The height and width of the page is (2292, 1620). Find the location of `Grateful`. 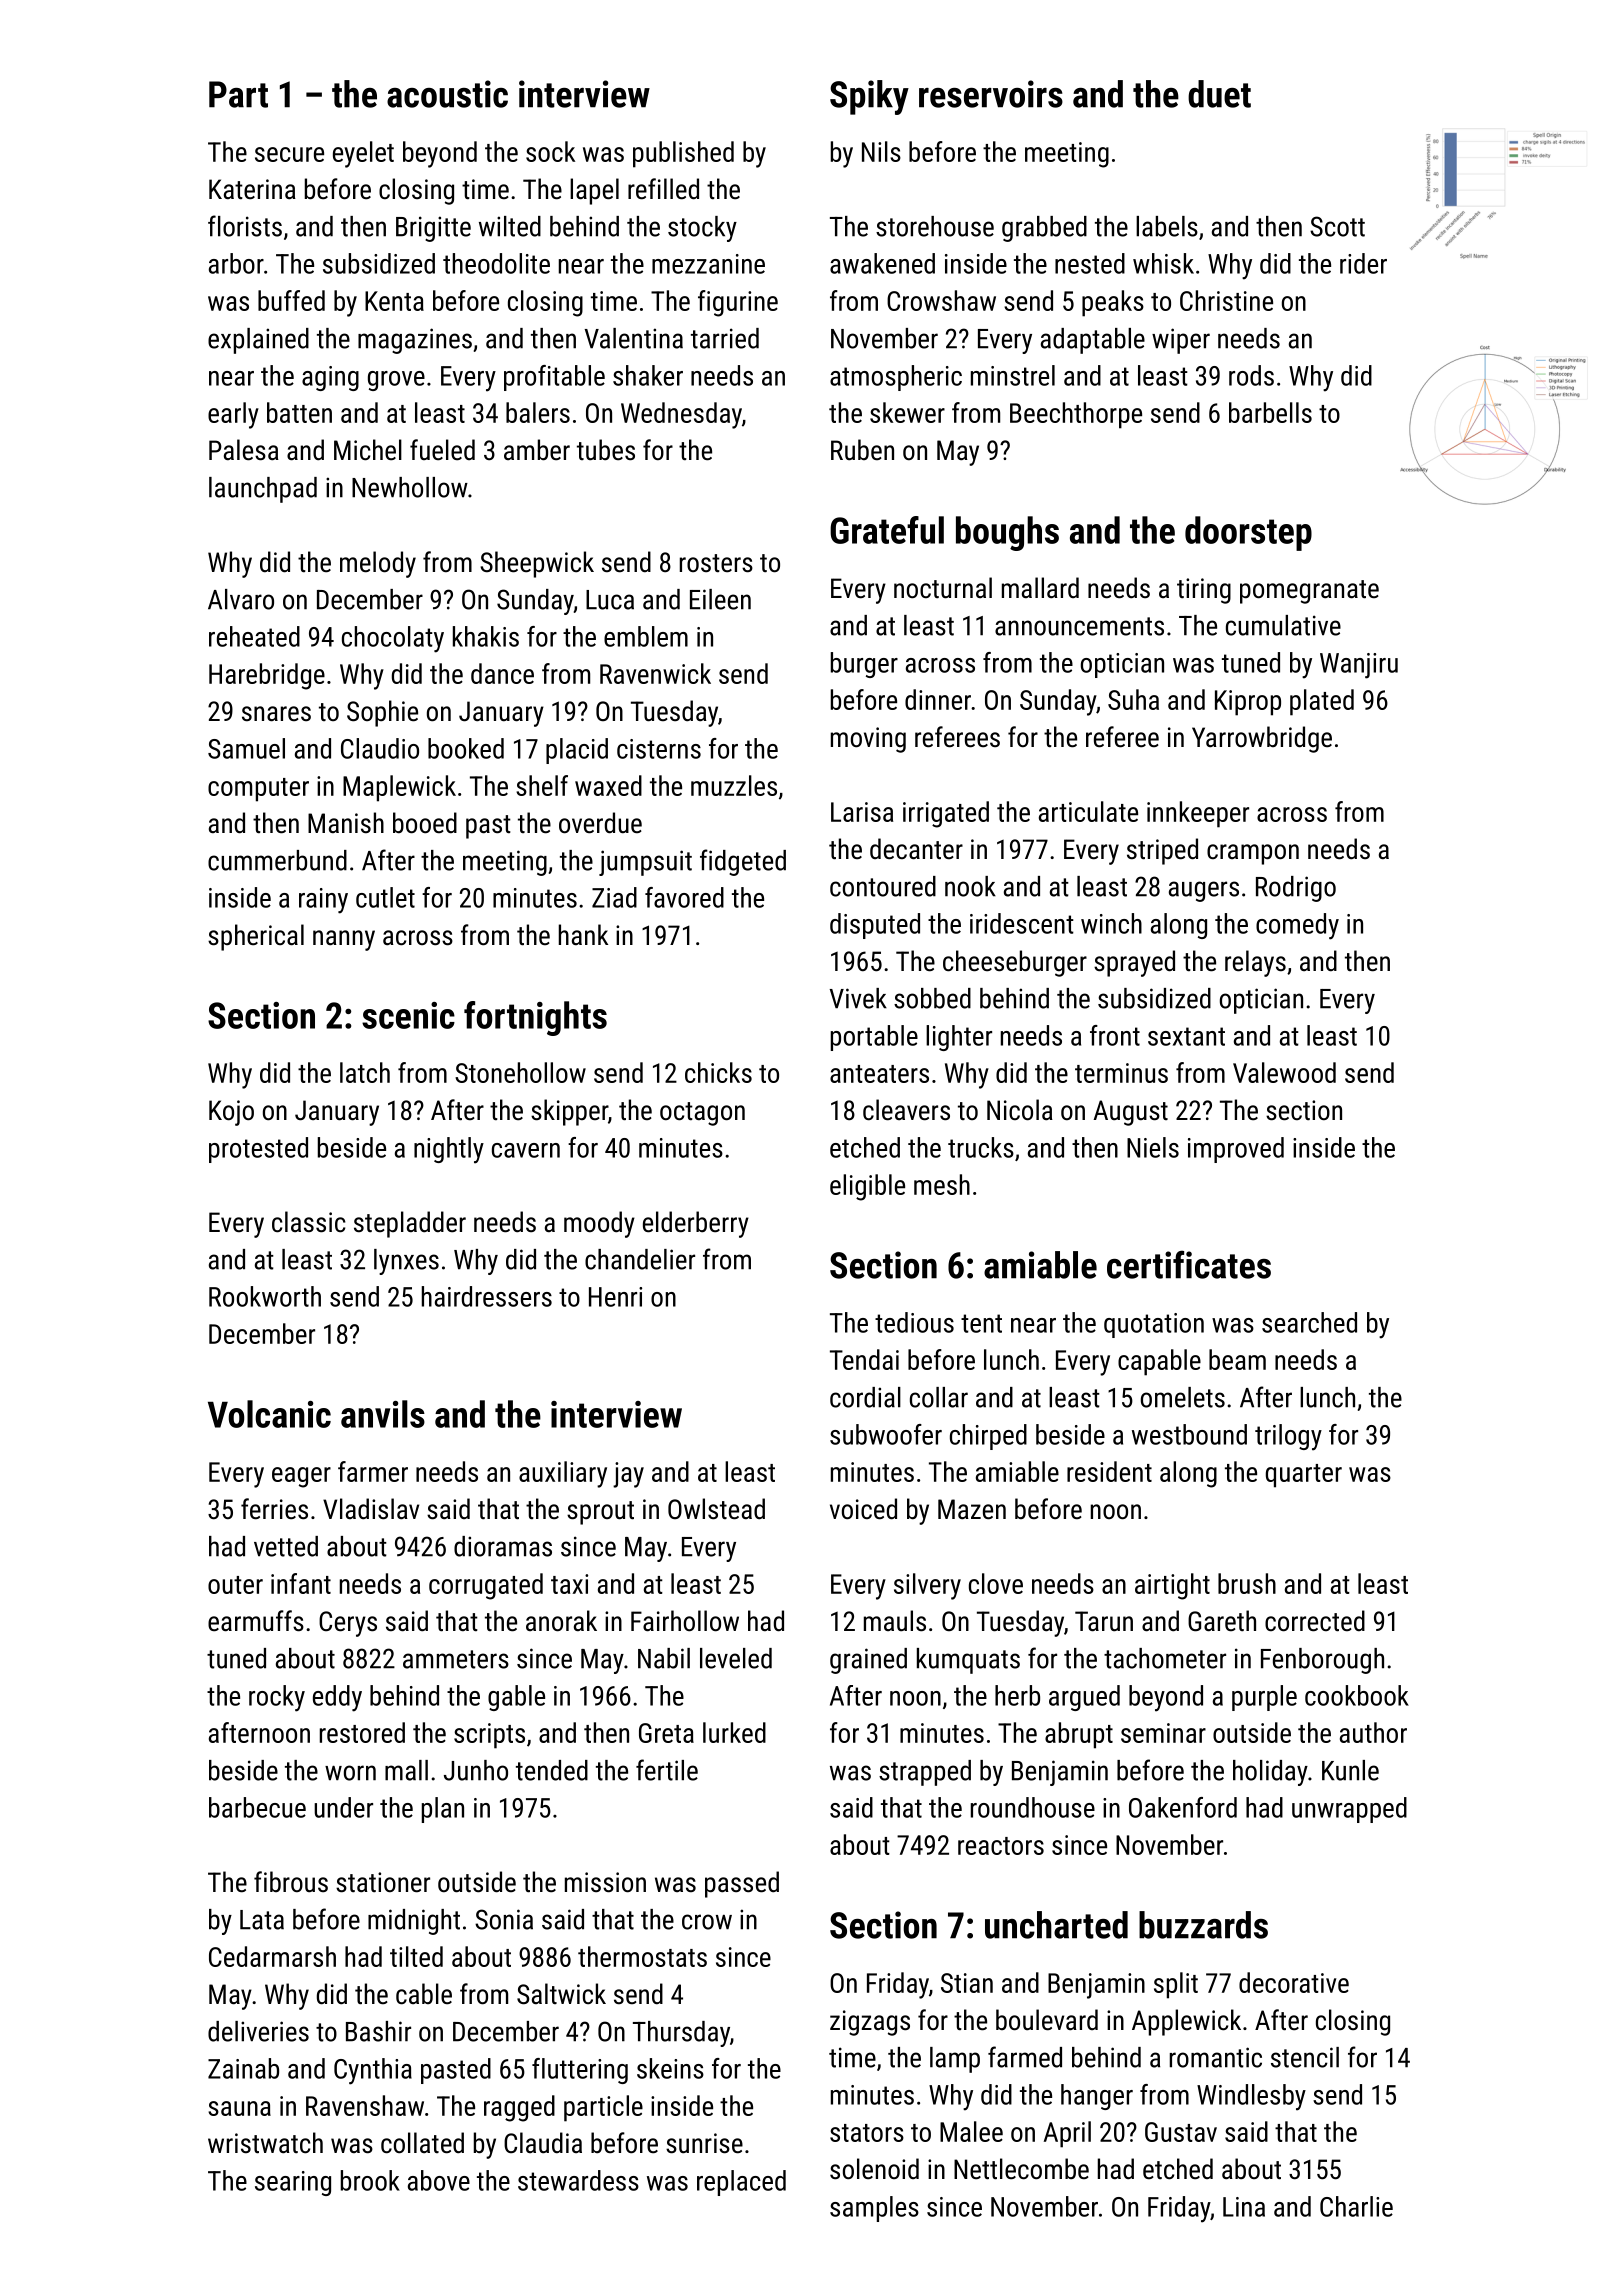

Grateful is located at coordinates (887, 530).
